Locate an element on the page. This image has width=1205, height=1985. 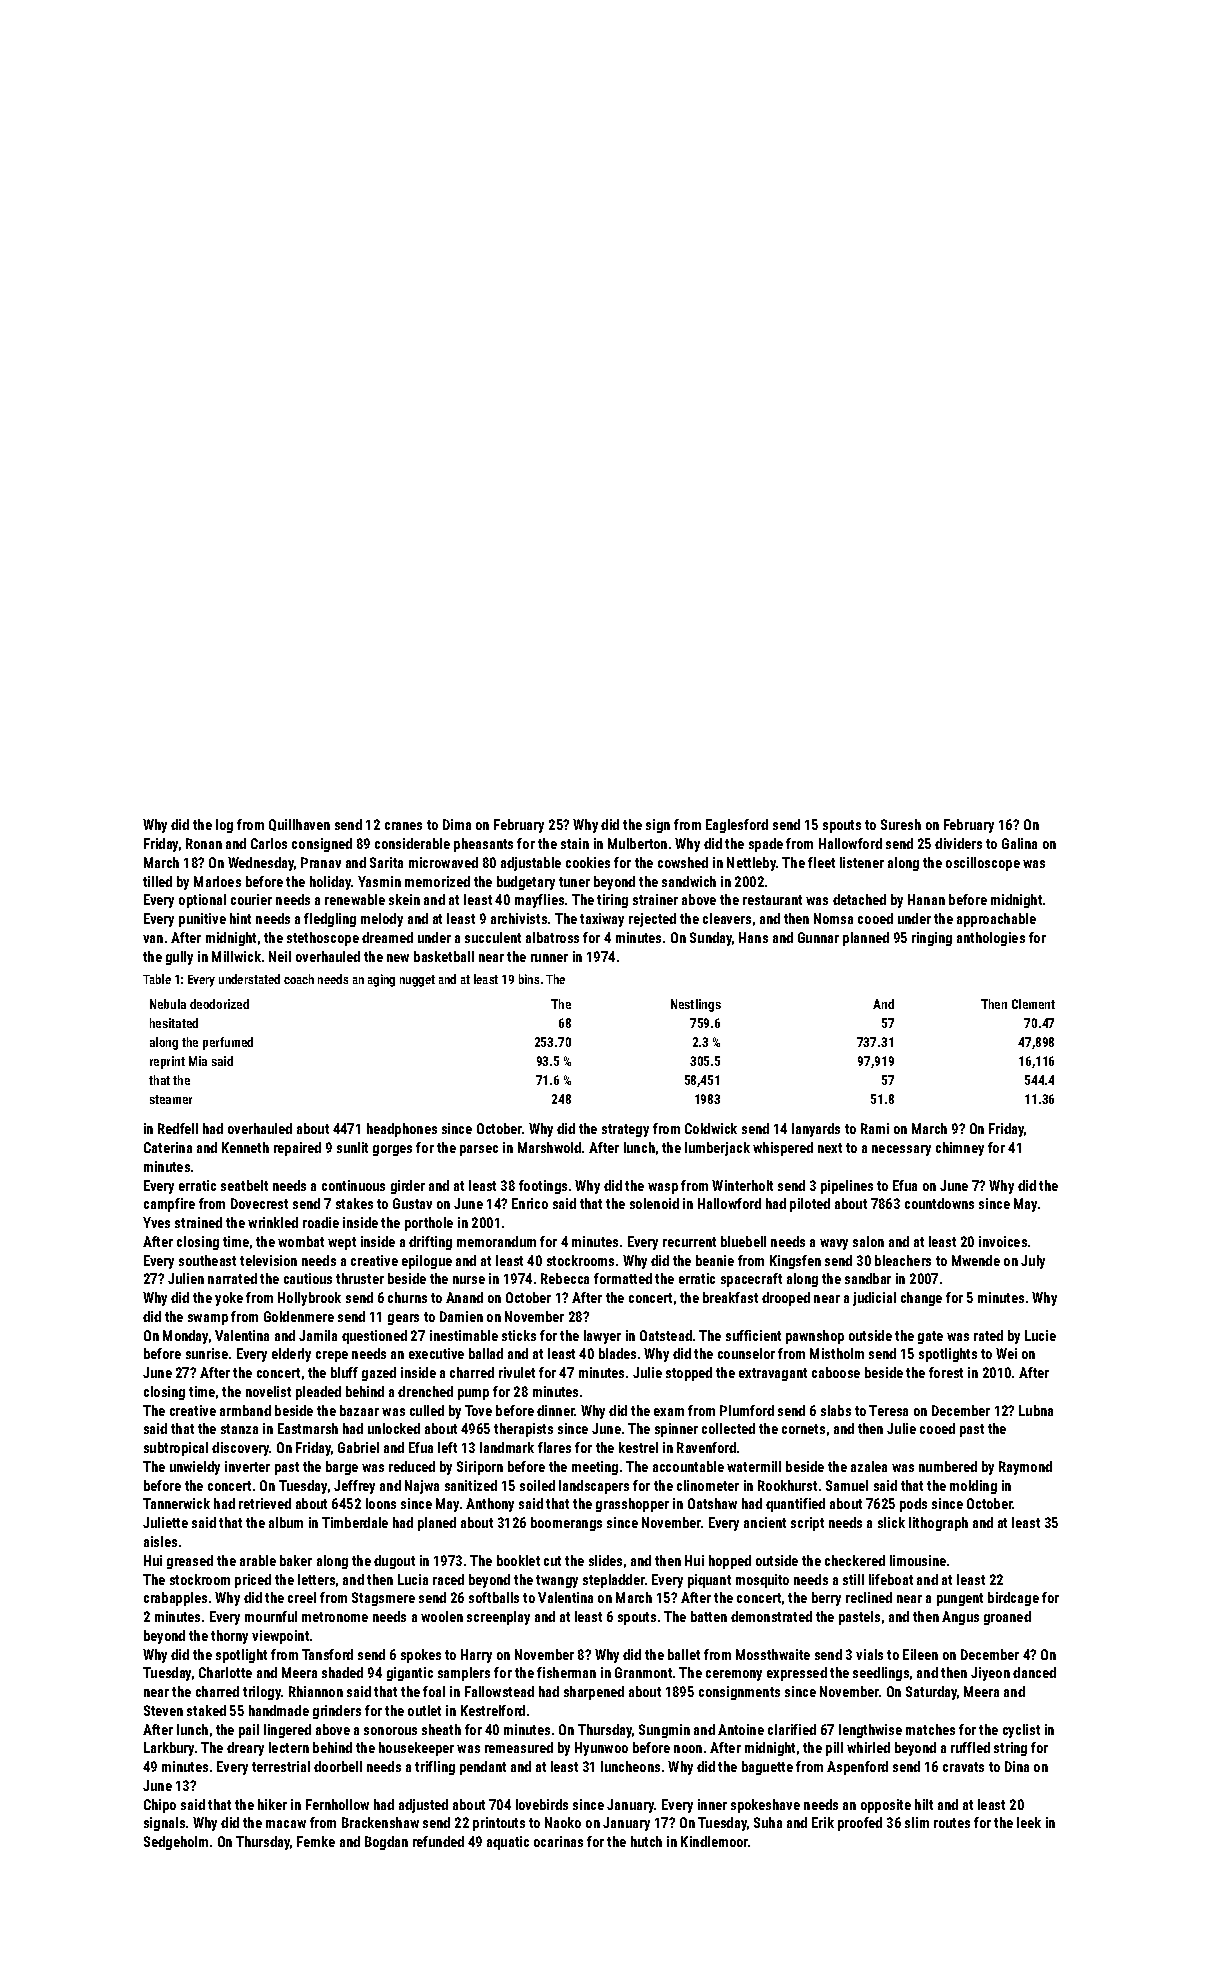
molding is located at coordinates (973, 1487).
